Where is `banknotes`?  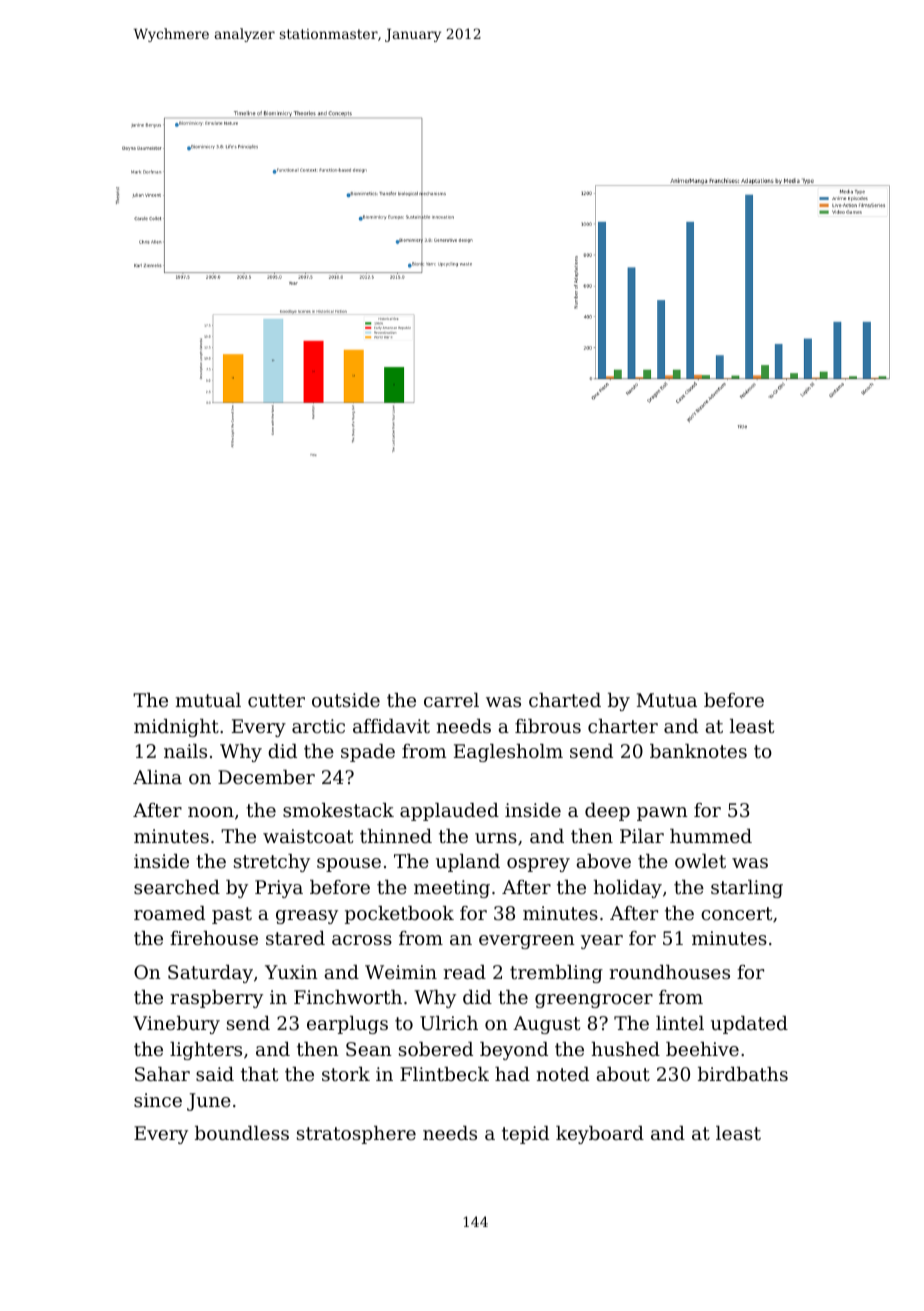
banknotes is located at coordinates (698, 751).
